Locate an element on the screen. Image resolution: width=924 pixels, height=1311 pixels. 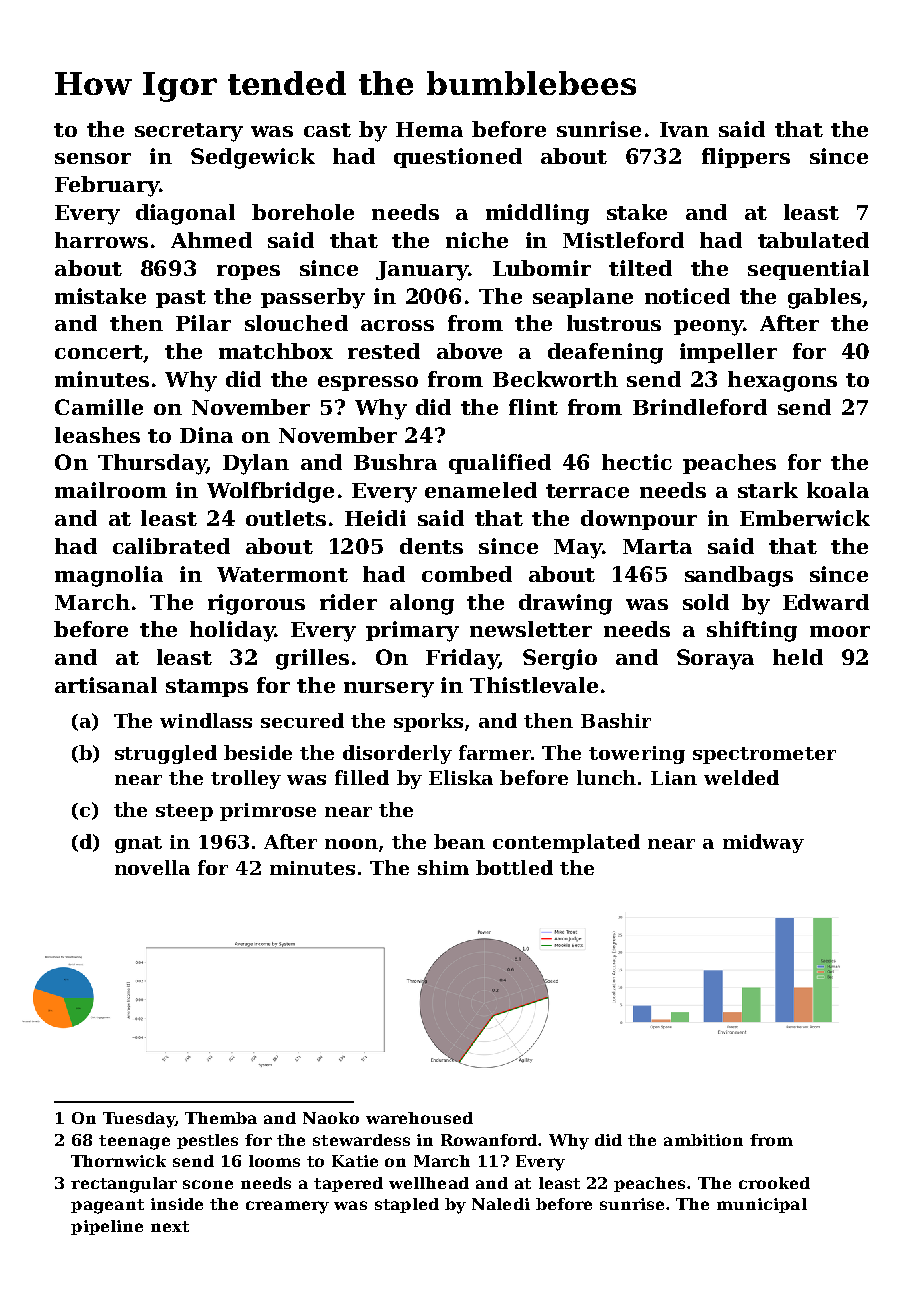
hectic is located at coordinates (637, 462).
